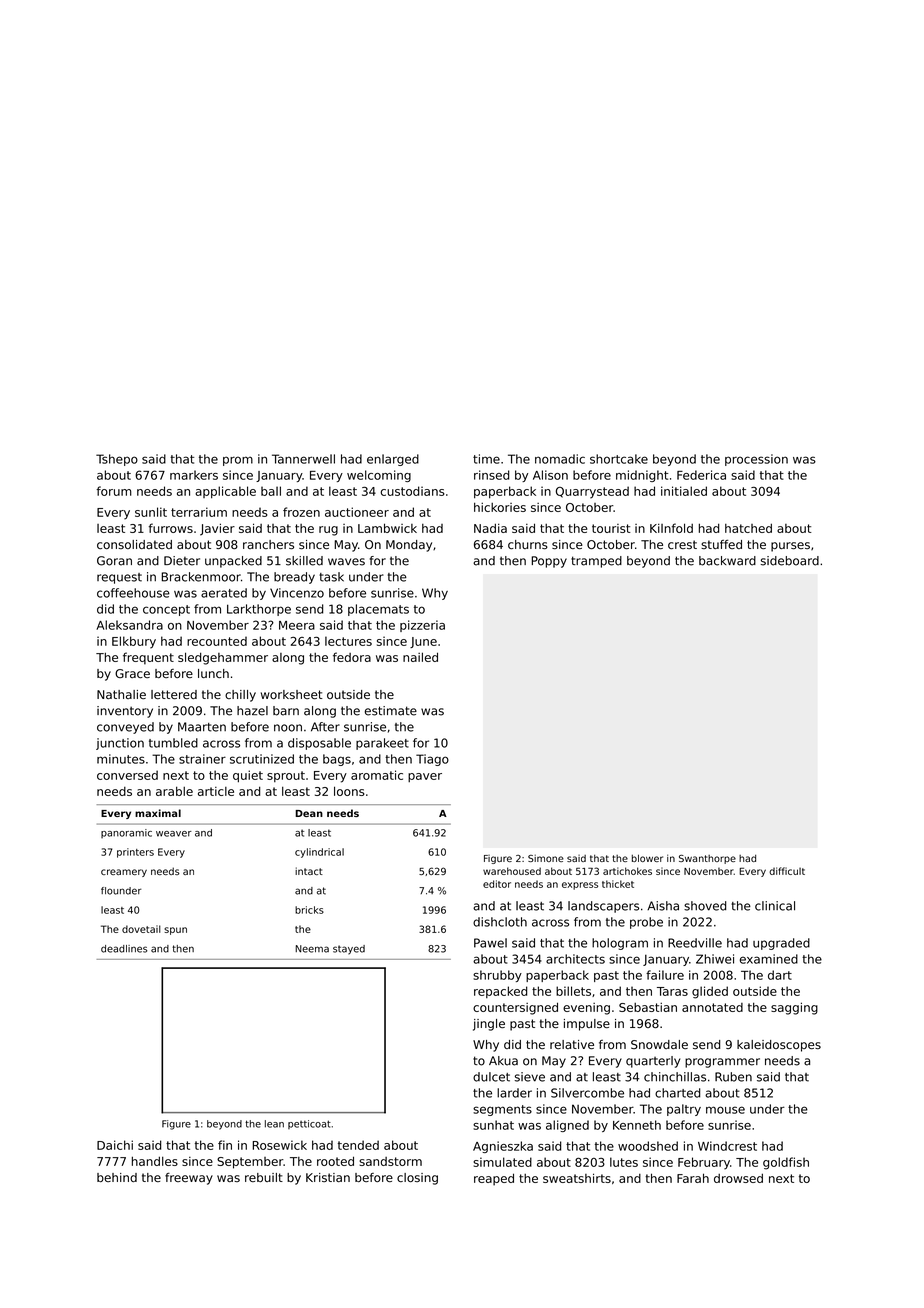 This screenshot has width=924, height=1308. Describe the element at coordinates (486, 459) in the screenshot. I see `time` at that location.
